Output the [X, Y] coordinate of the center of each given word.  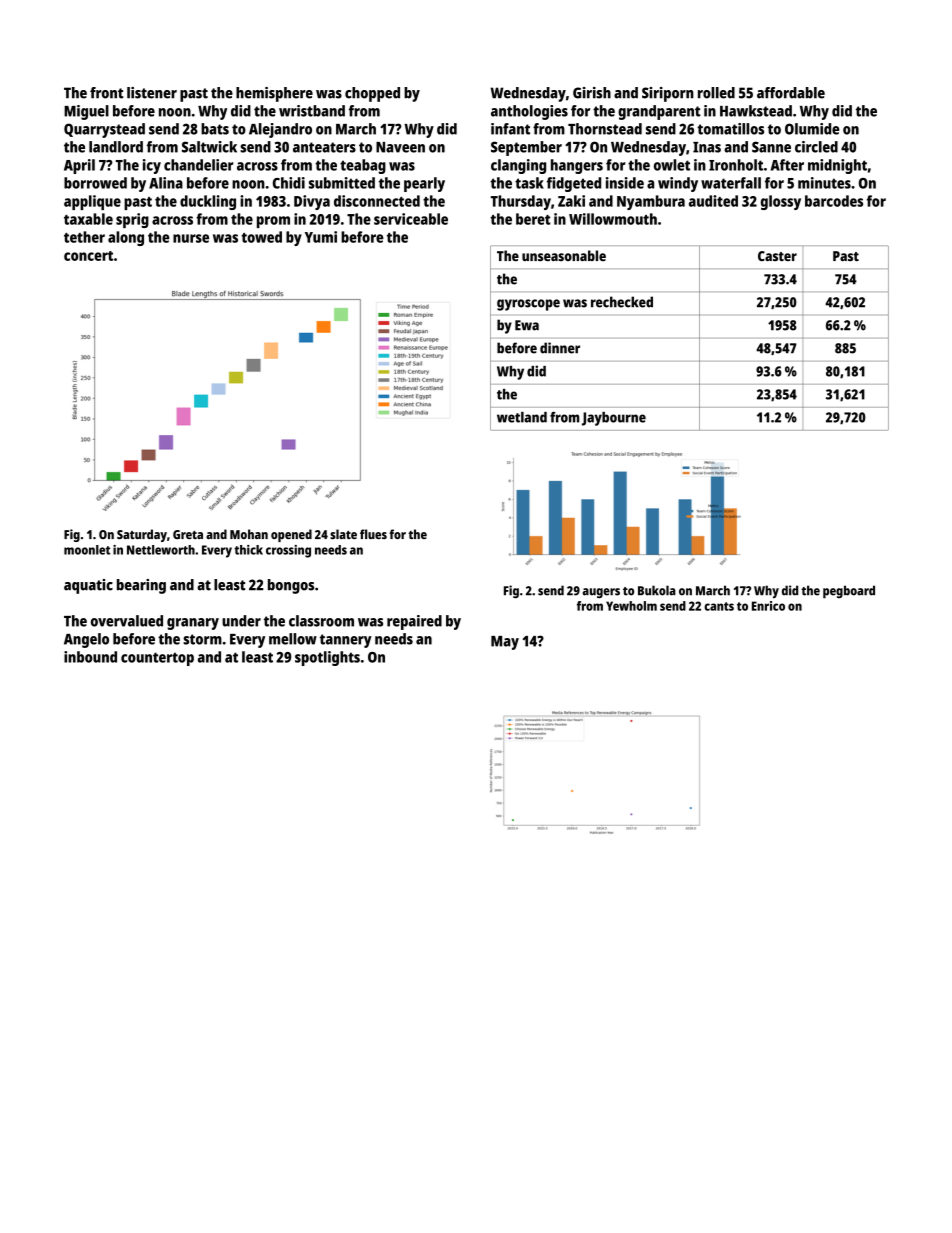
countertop [157, 659]
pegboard [849, 592]
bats [215, 129]
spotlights [327, 658]
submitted [342, 183]
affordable [791, 93]
